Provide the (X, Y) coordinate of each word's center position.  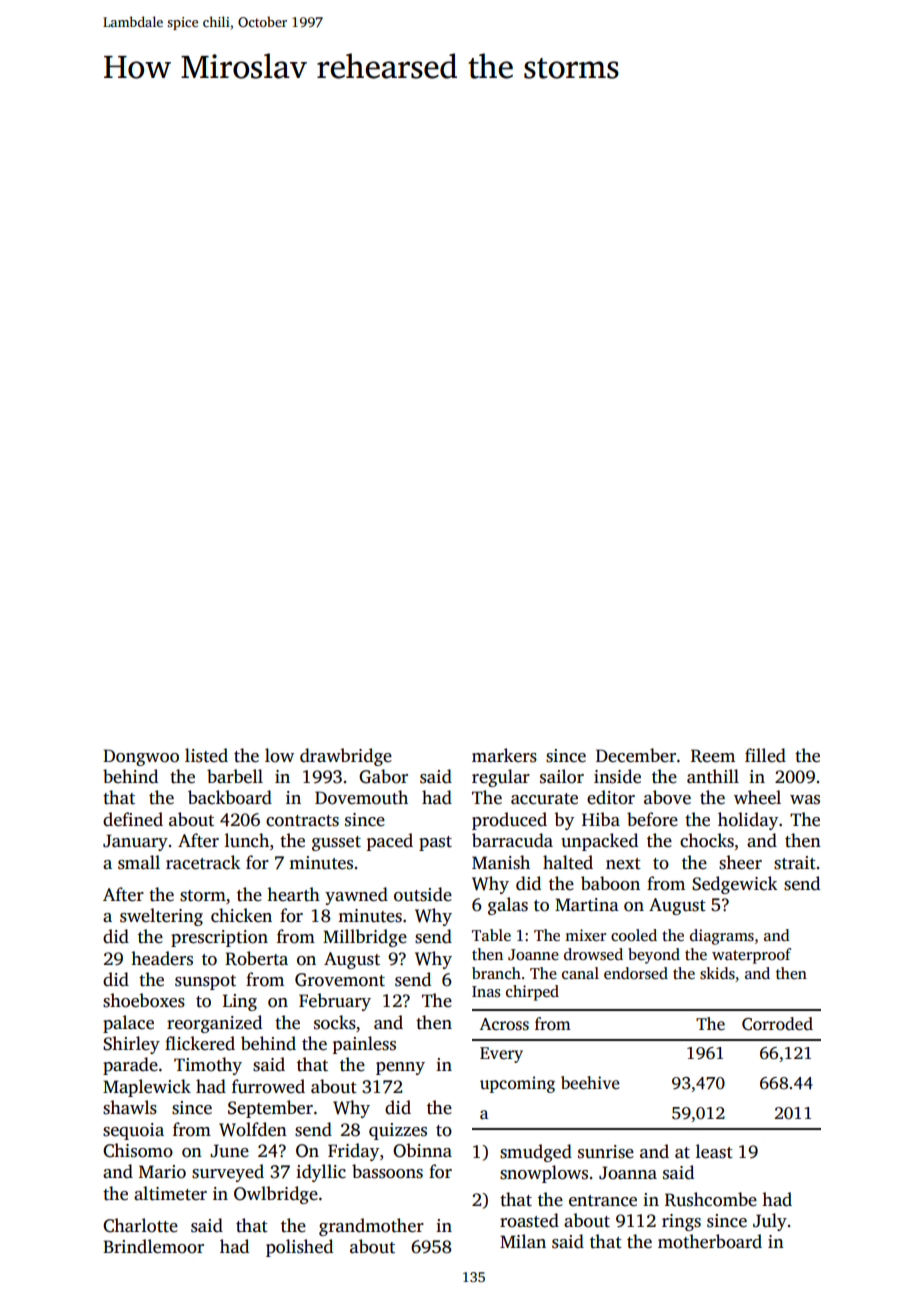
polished (299, 1248)
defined (133, 819)
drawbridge (346, 757)
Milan (523, 1241)
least (714, 1151)
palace (128, 1024)
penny (400, 1068)
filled (765, 755)
